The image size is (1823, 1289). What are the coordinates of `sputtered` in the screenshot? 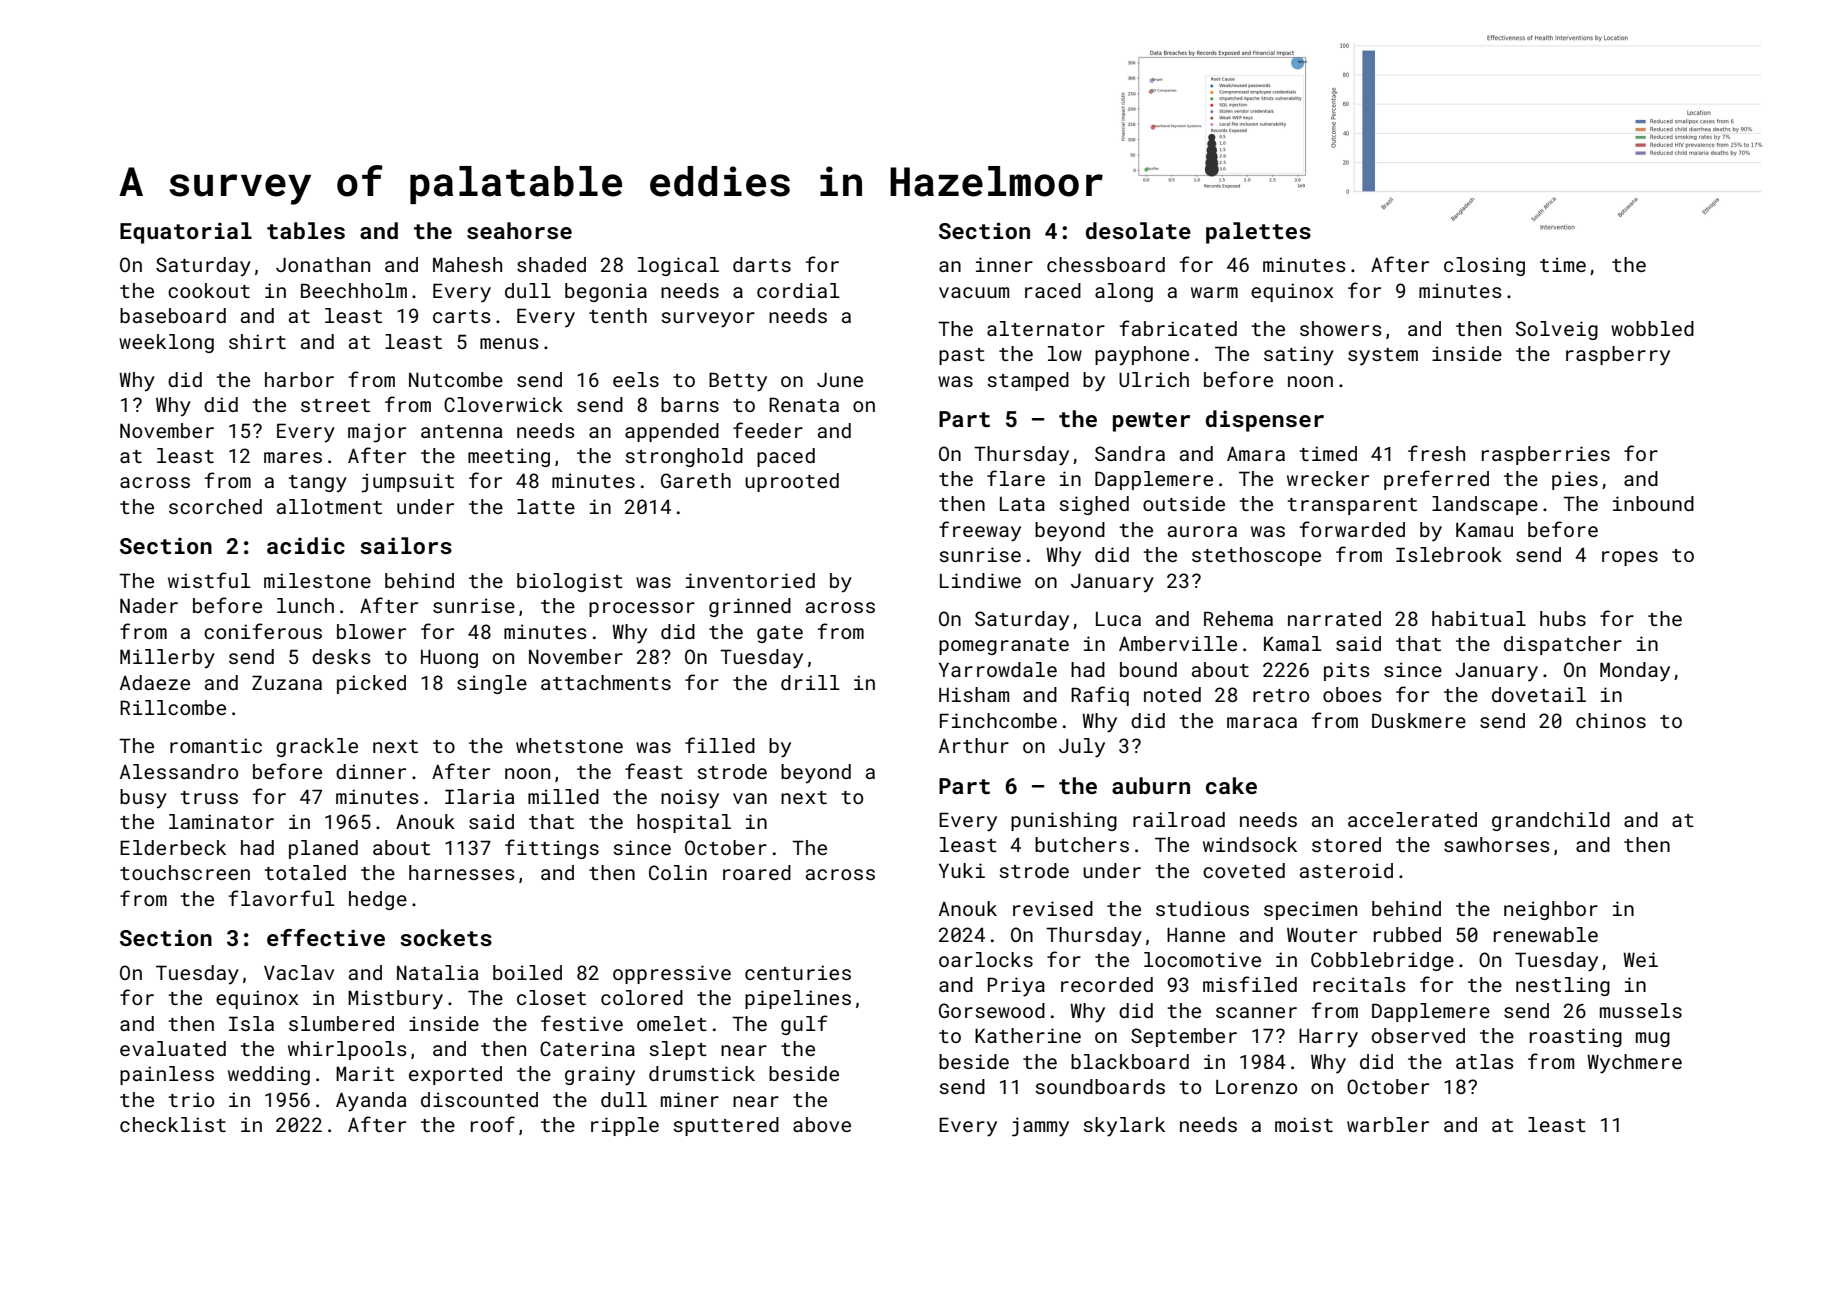 It's located at (726, 1126).
